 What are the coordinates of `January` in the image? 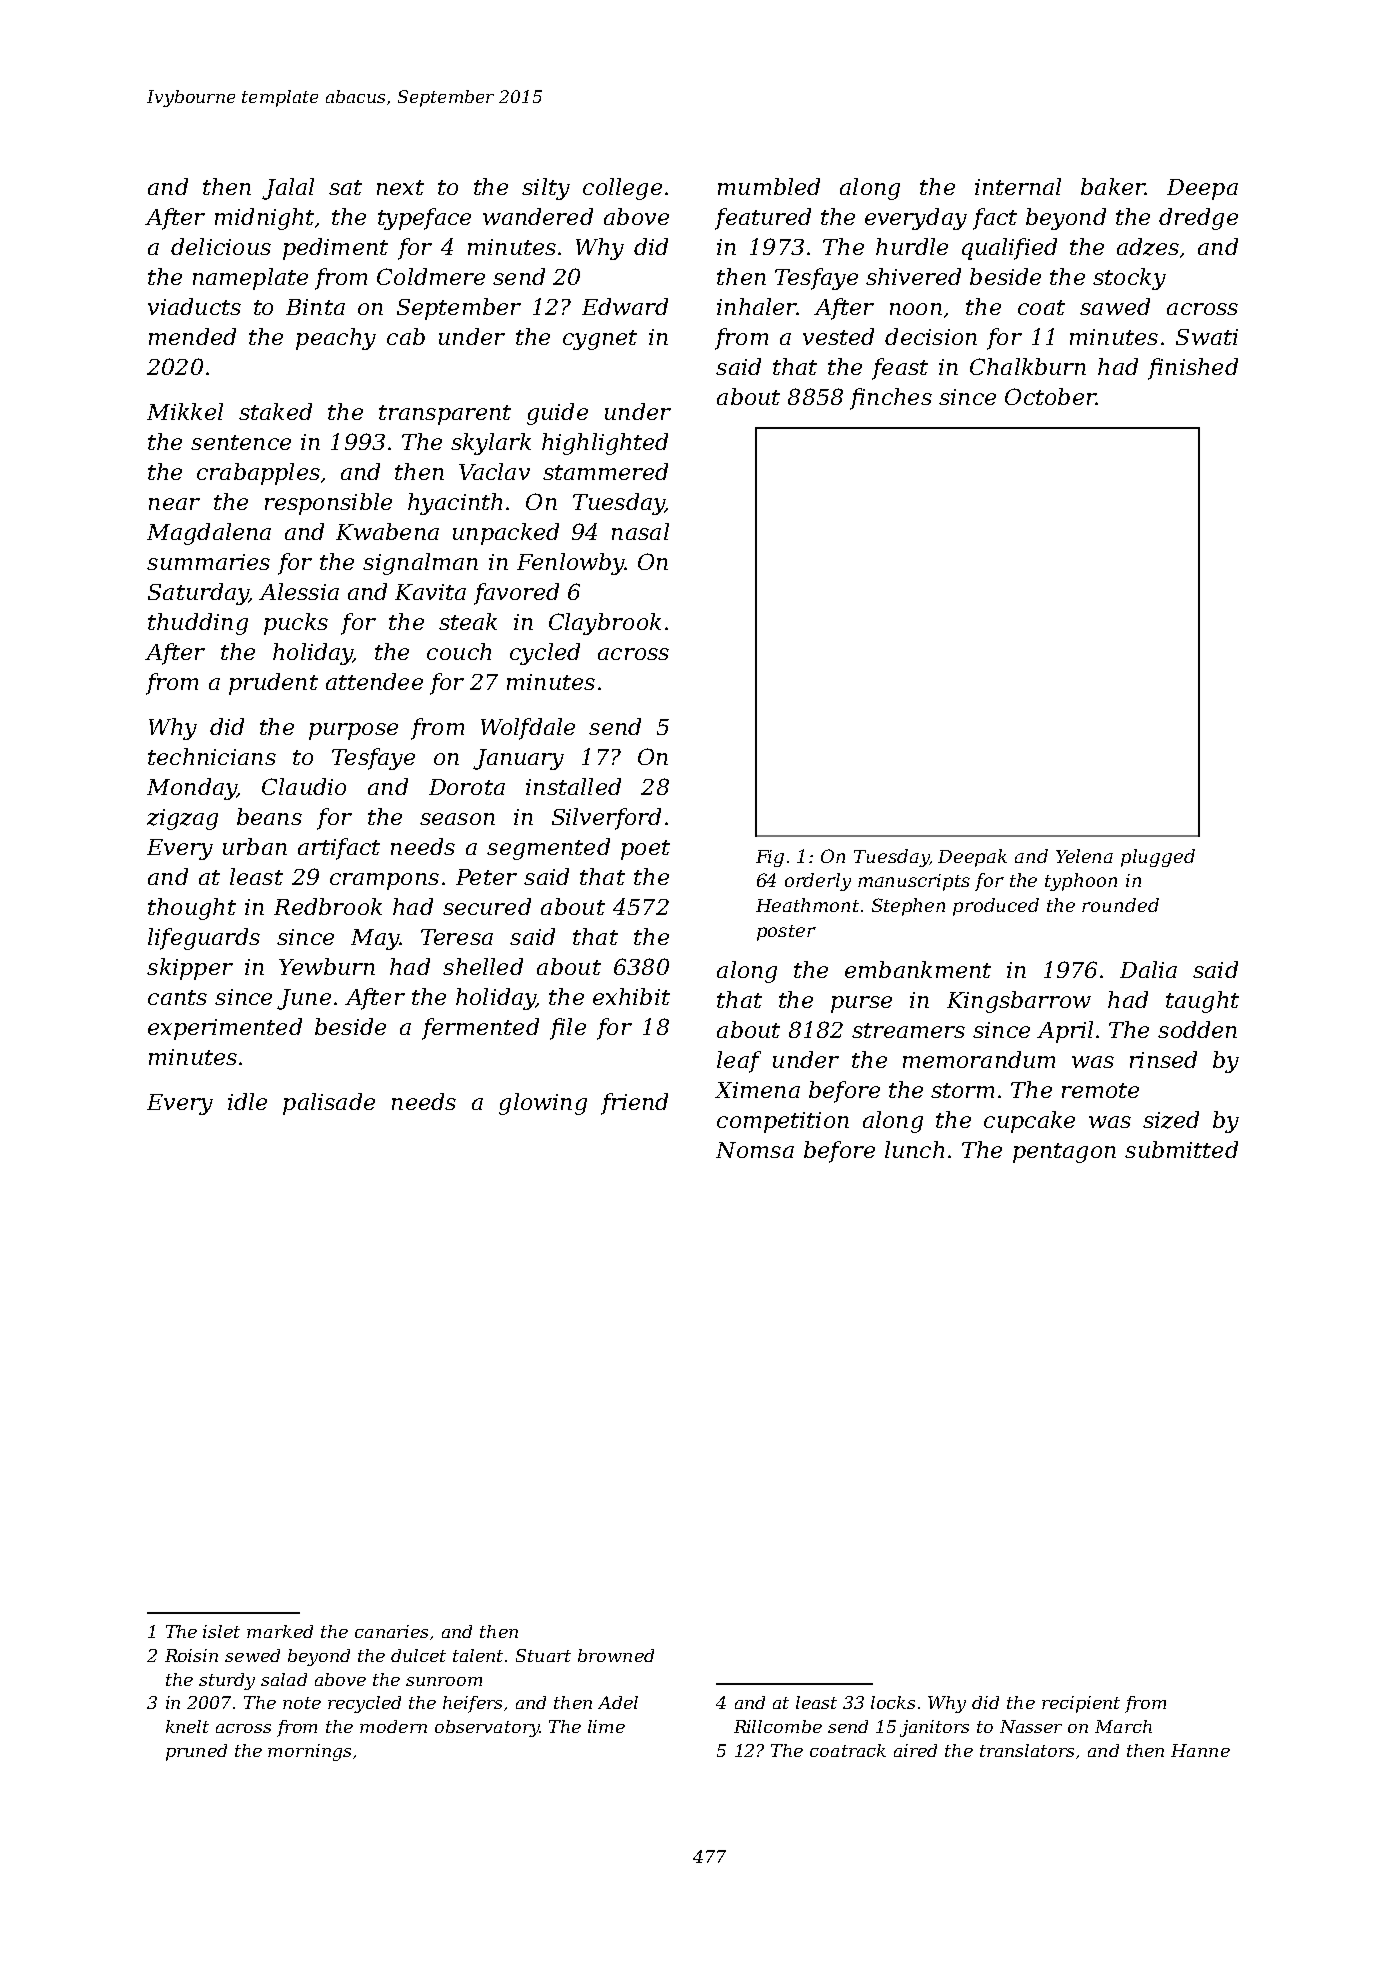 It's located at (518, 759).
